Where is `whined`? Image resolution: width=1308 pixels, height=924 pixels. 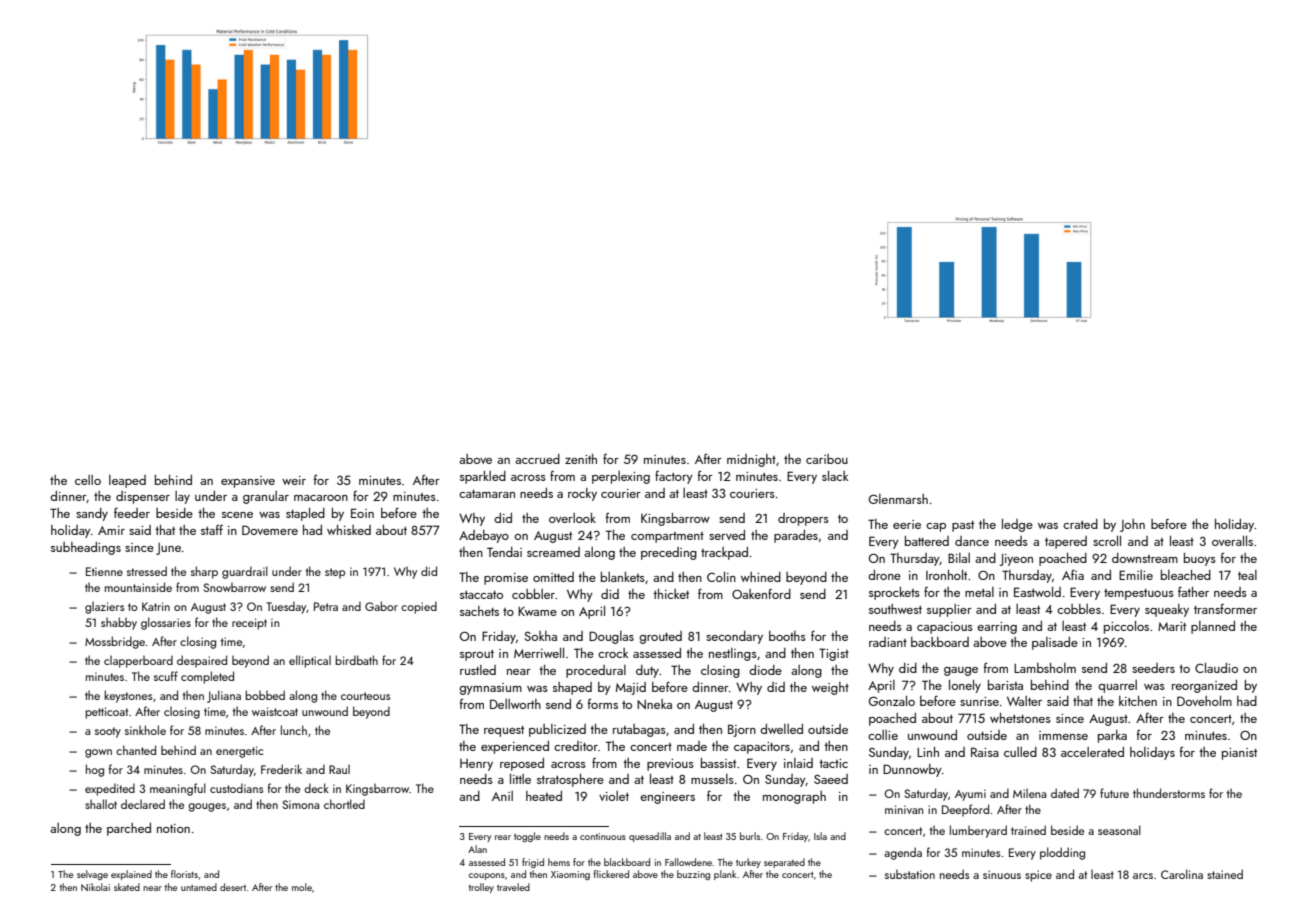
whined is located at coordinates (761, 577).
